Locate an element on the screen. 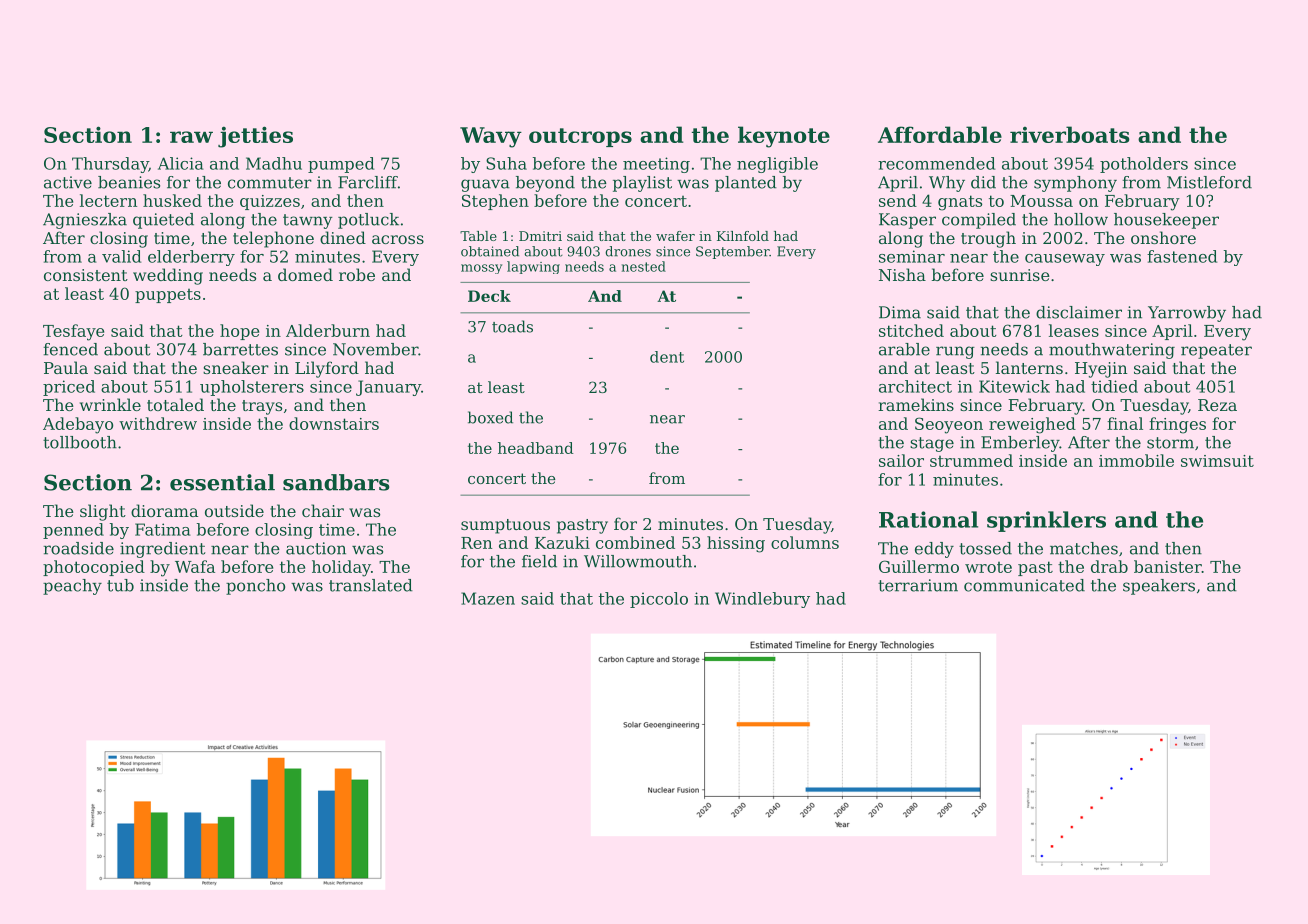 Image resolution: width=1308 pixels, height=924 pixels. wafer is located at coordinates (675, 236).
